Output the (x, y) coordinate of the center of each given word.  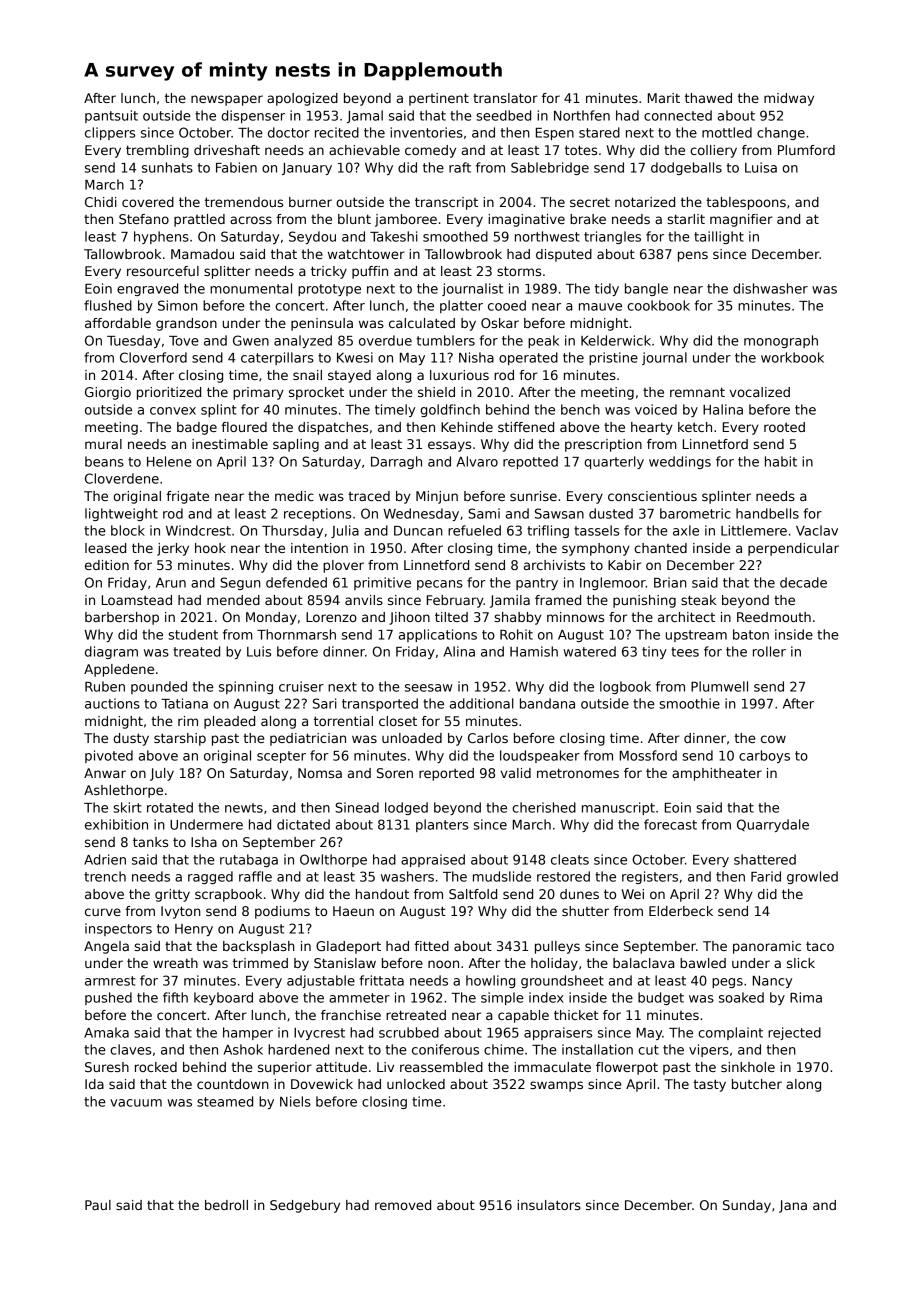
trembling (157, 151)
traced (369, 496)
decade (803, 582)
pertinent (439, 99)
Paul (98, 1205)
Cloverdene (122, 478)
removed (403, 1205)
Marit (664, 98)
